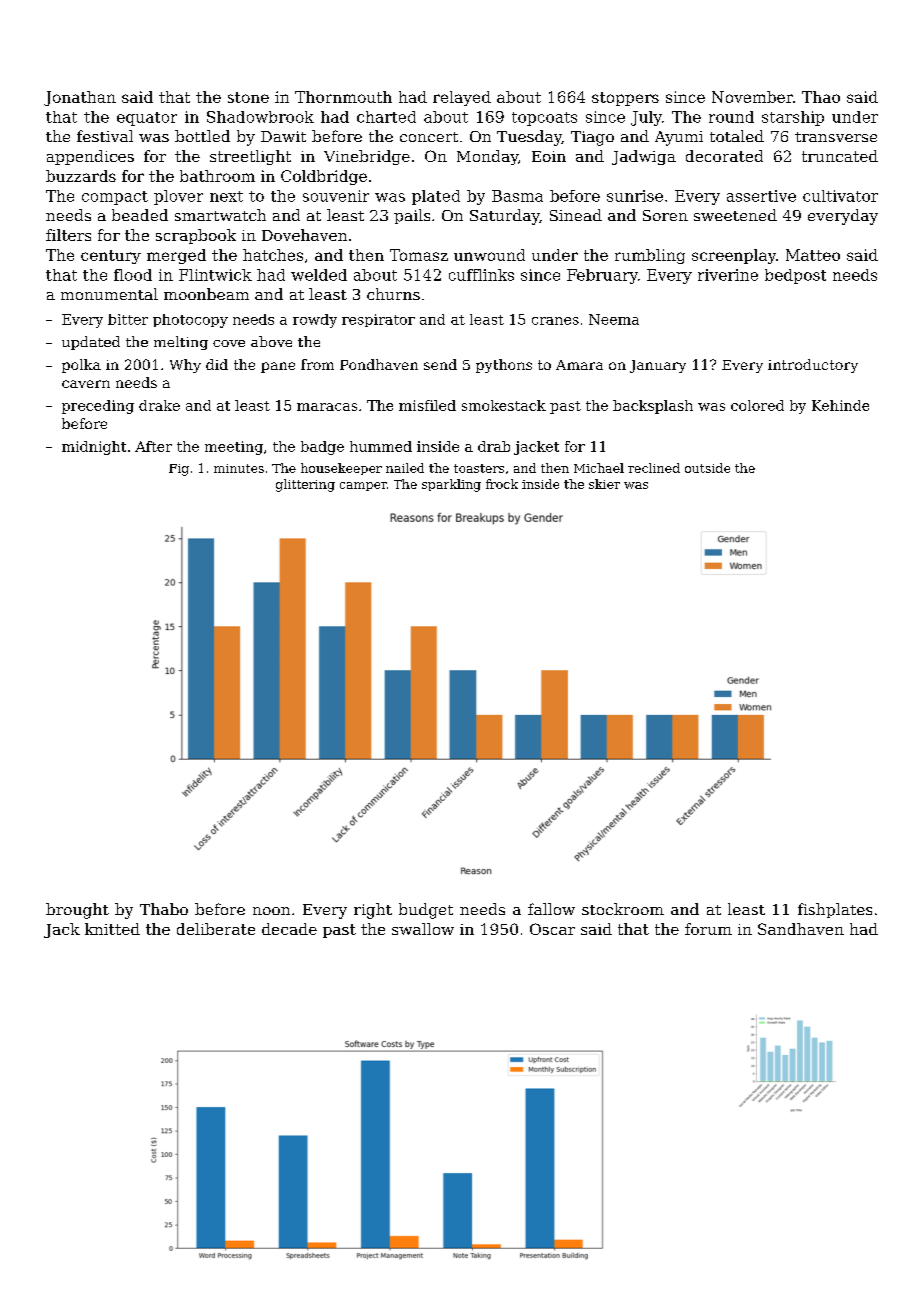  What do you see at coordinates (813, 255) in the document?
I see `Matteo` at bounding box center [813, 255].
